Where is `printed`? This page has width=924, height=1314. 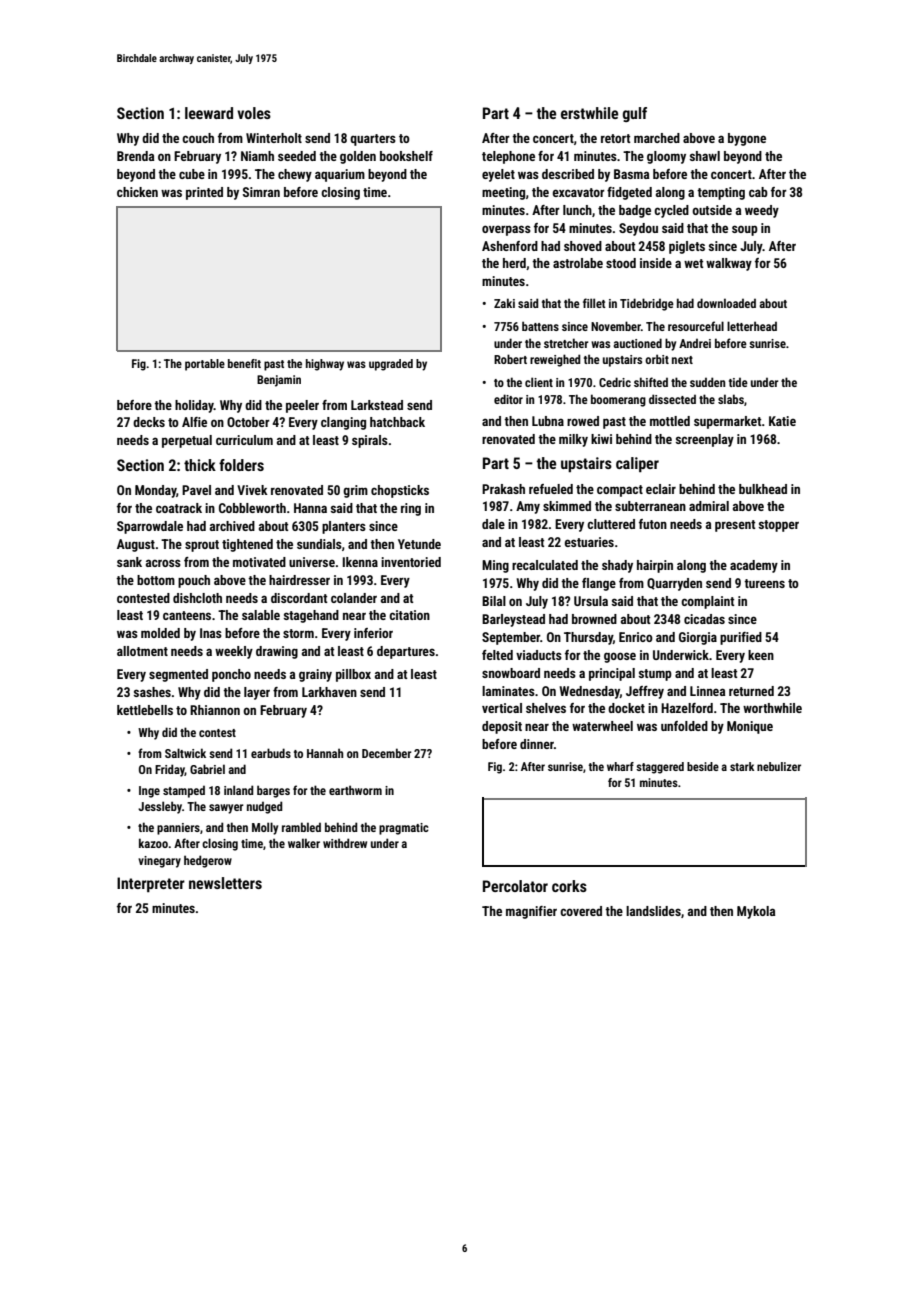
printed is located at coordinates (204, 193).
